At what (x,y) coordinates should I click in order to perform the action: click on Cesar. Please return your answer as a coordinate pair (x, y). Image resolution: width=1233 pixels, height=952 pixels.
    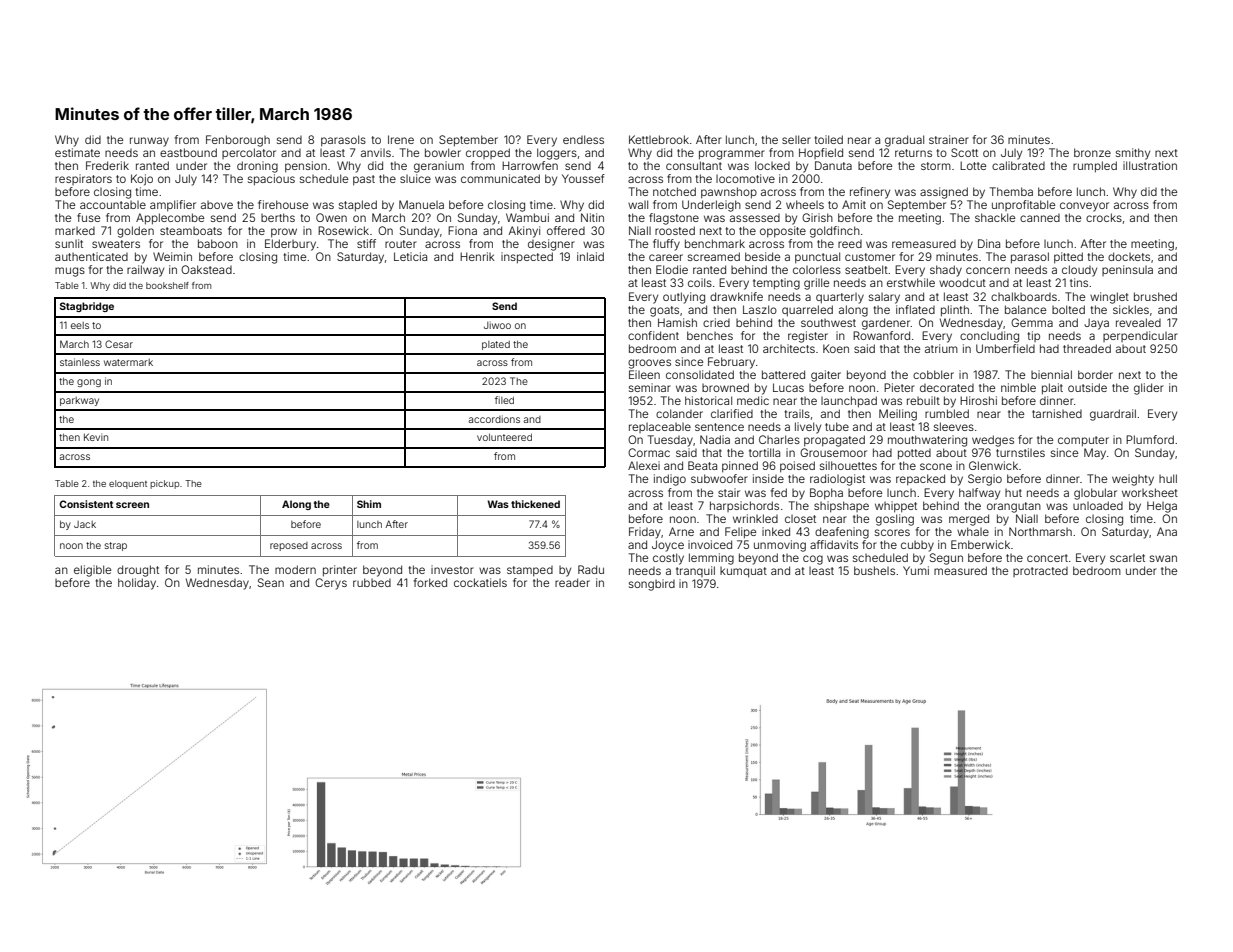
    Looking at the image, I should click on (119, 344).
